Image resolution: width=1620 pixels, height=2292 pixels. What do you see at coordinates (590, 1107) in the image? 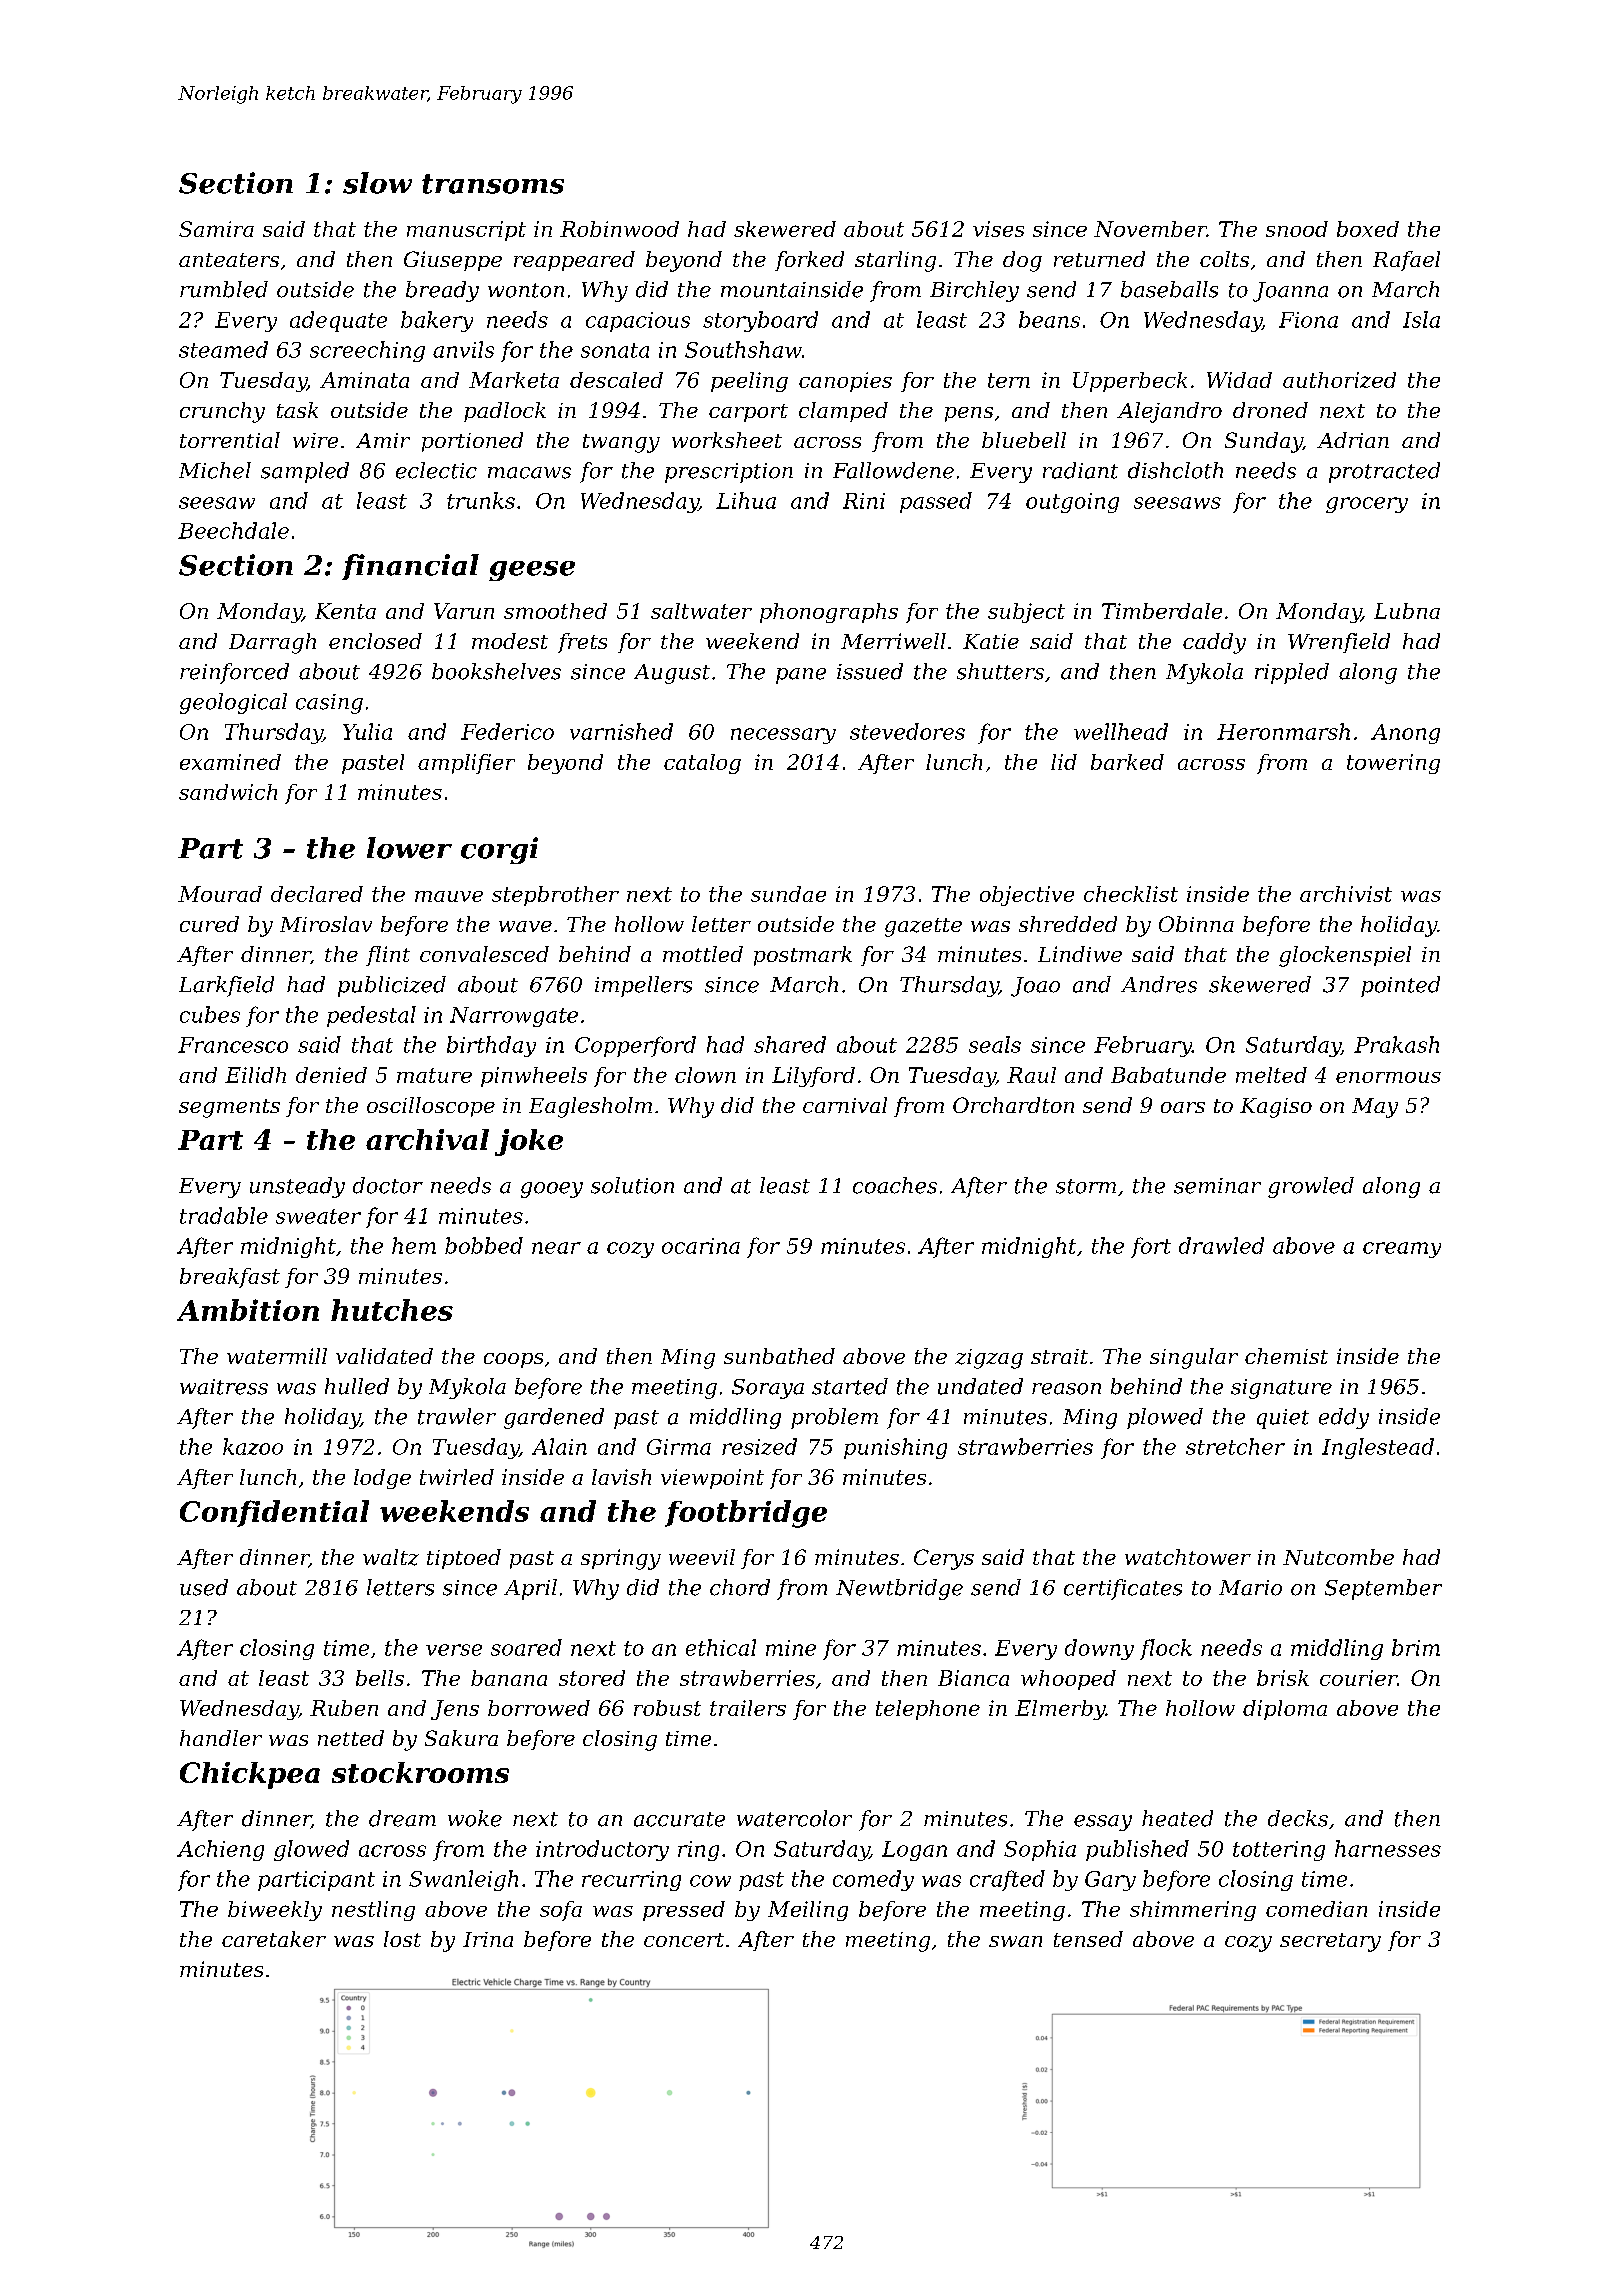
I see `Eaglesholm` at bounding box center [590, 1107].
